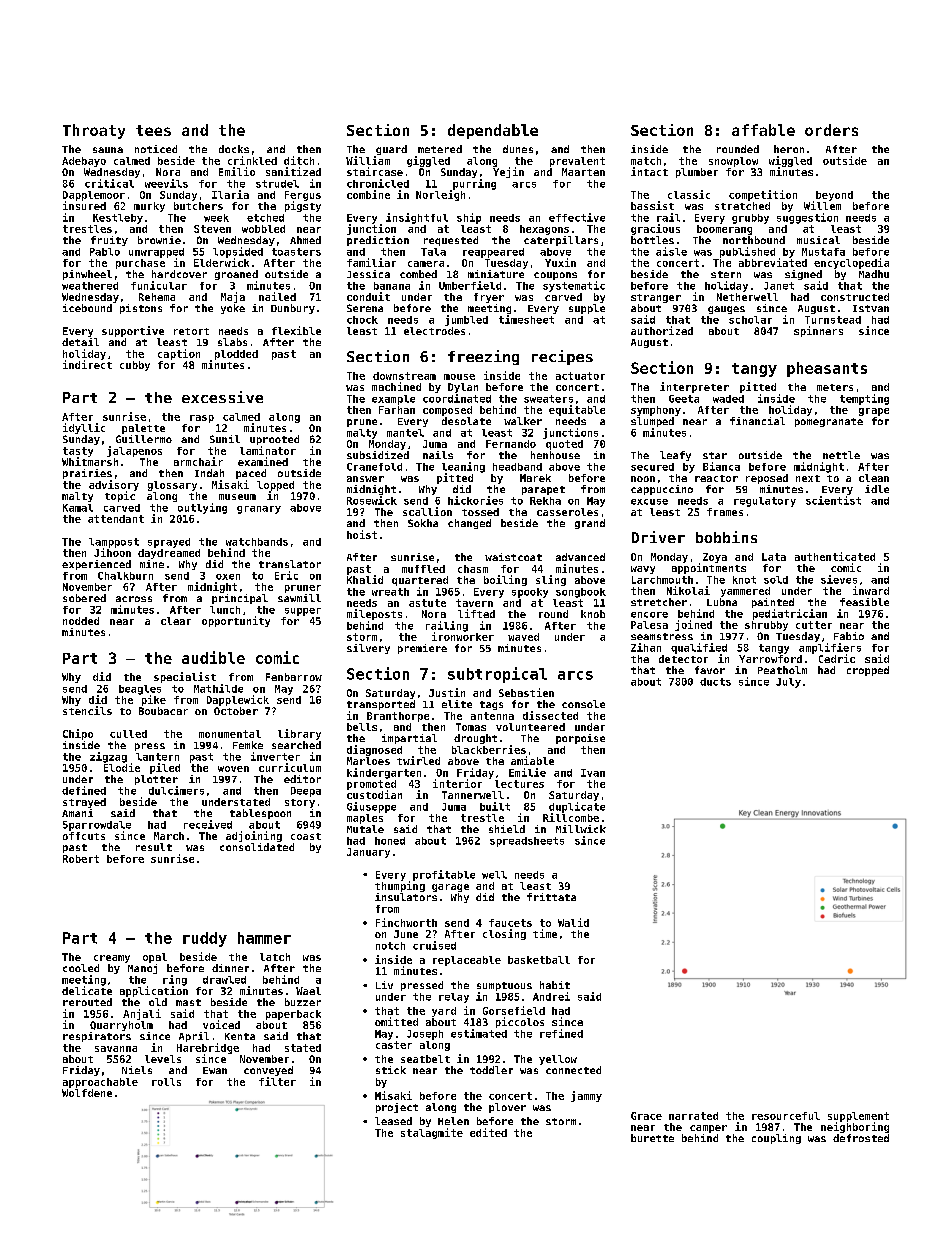 Image resolution: width=952 pixels, height=1233 pixels. Describe the element at coordinates (868, 671) in the screenshot. I see `cropped` at that location.
